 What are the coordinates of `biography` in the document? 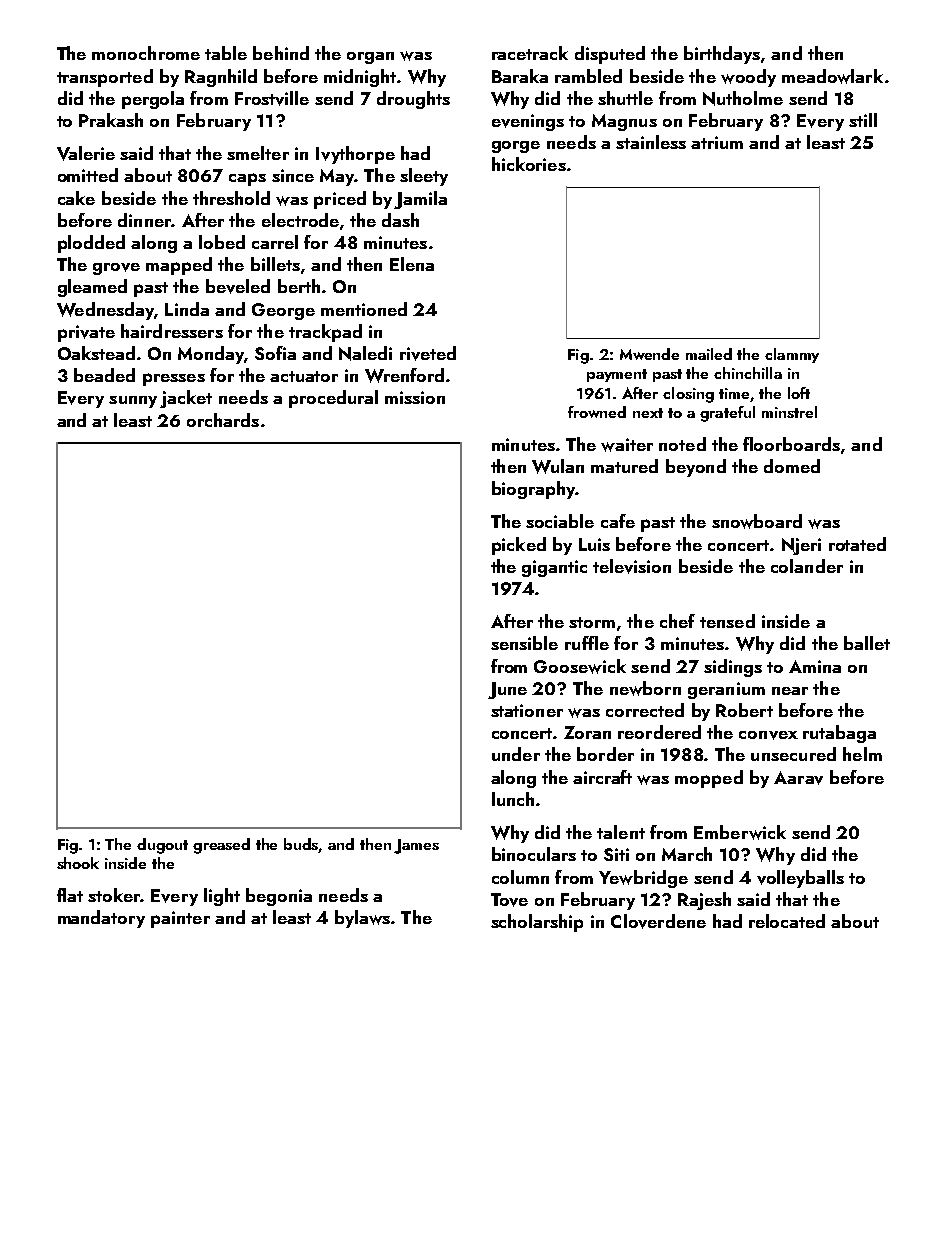 It's located at (534, 490).
